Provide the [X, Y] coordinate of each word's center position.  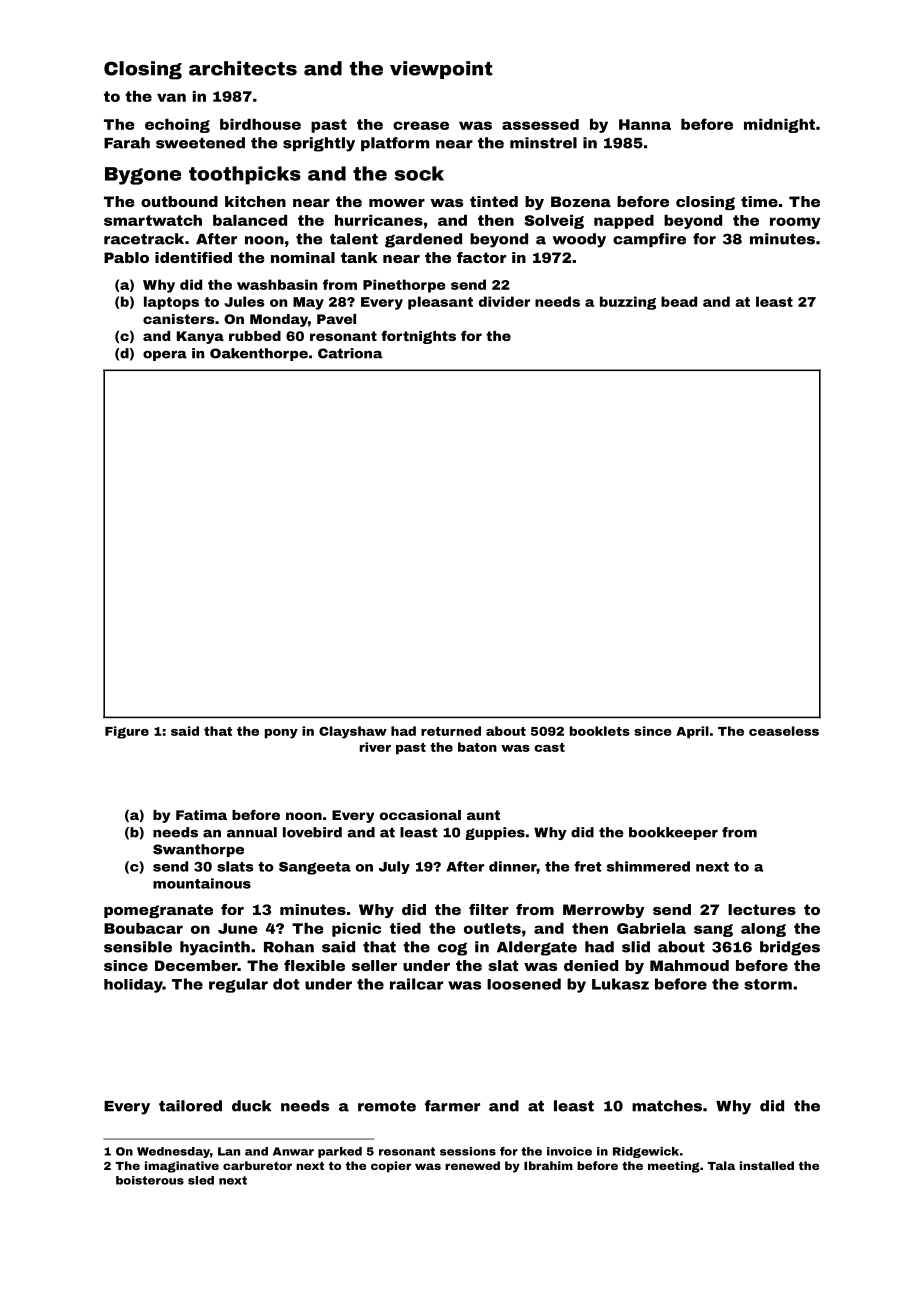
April [692, 732]
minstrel [543, 143]
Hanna [645, 124]
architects [243, 68]
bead [679, 301]
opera [165, 355]
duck [251, 1106]
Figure [127, 732]
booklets [600, 731]
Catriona [350, 353]
